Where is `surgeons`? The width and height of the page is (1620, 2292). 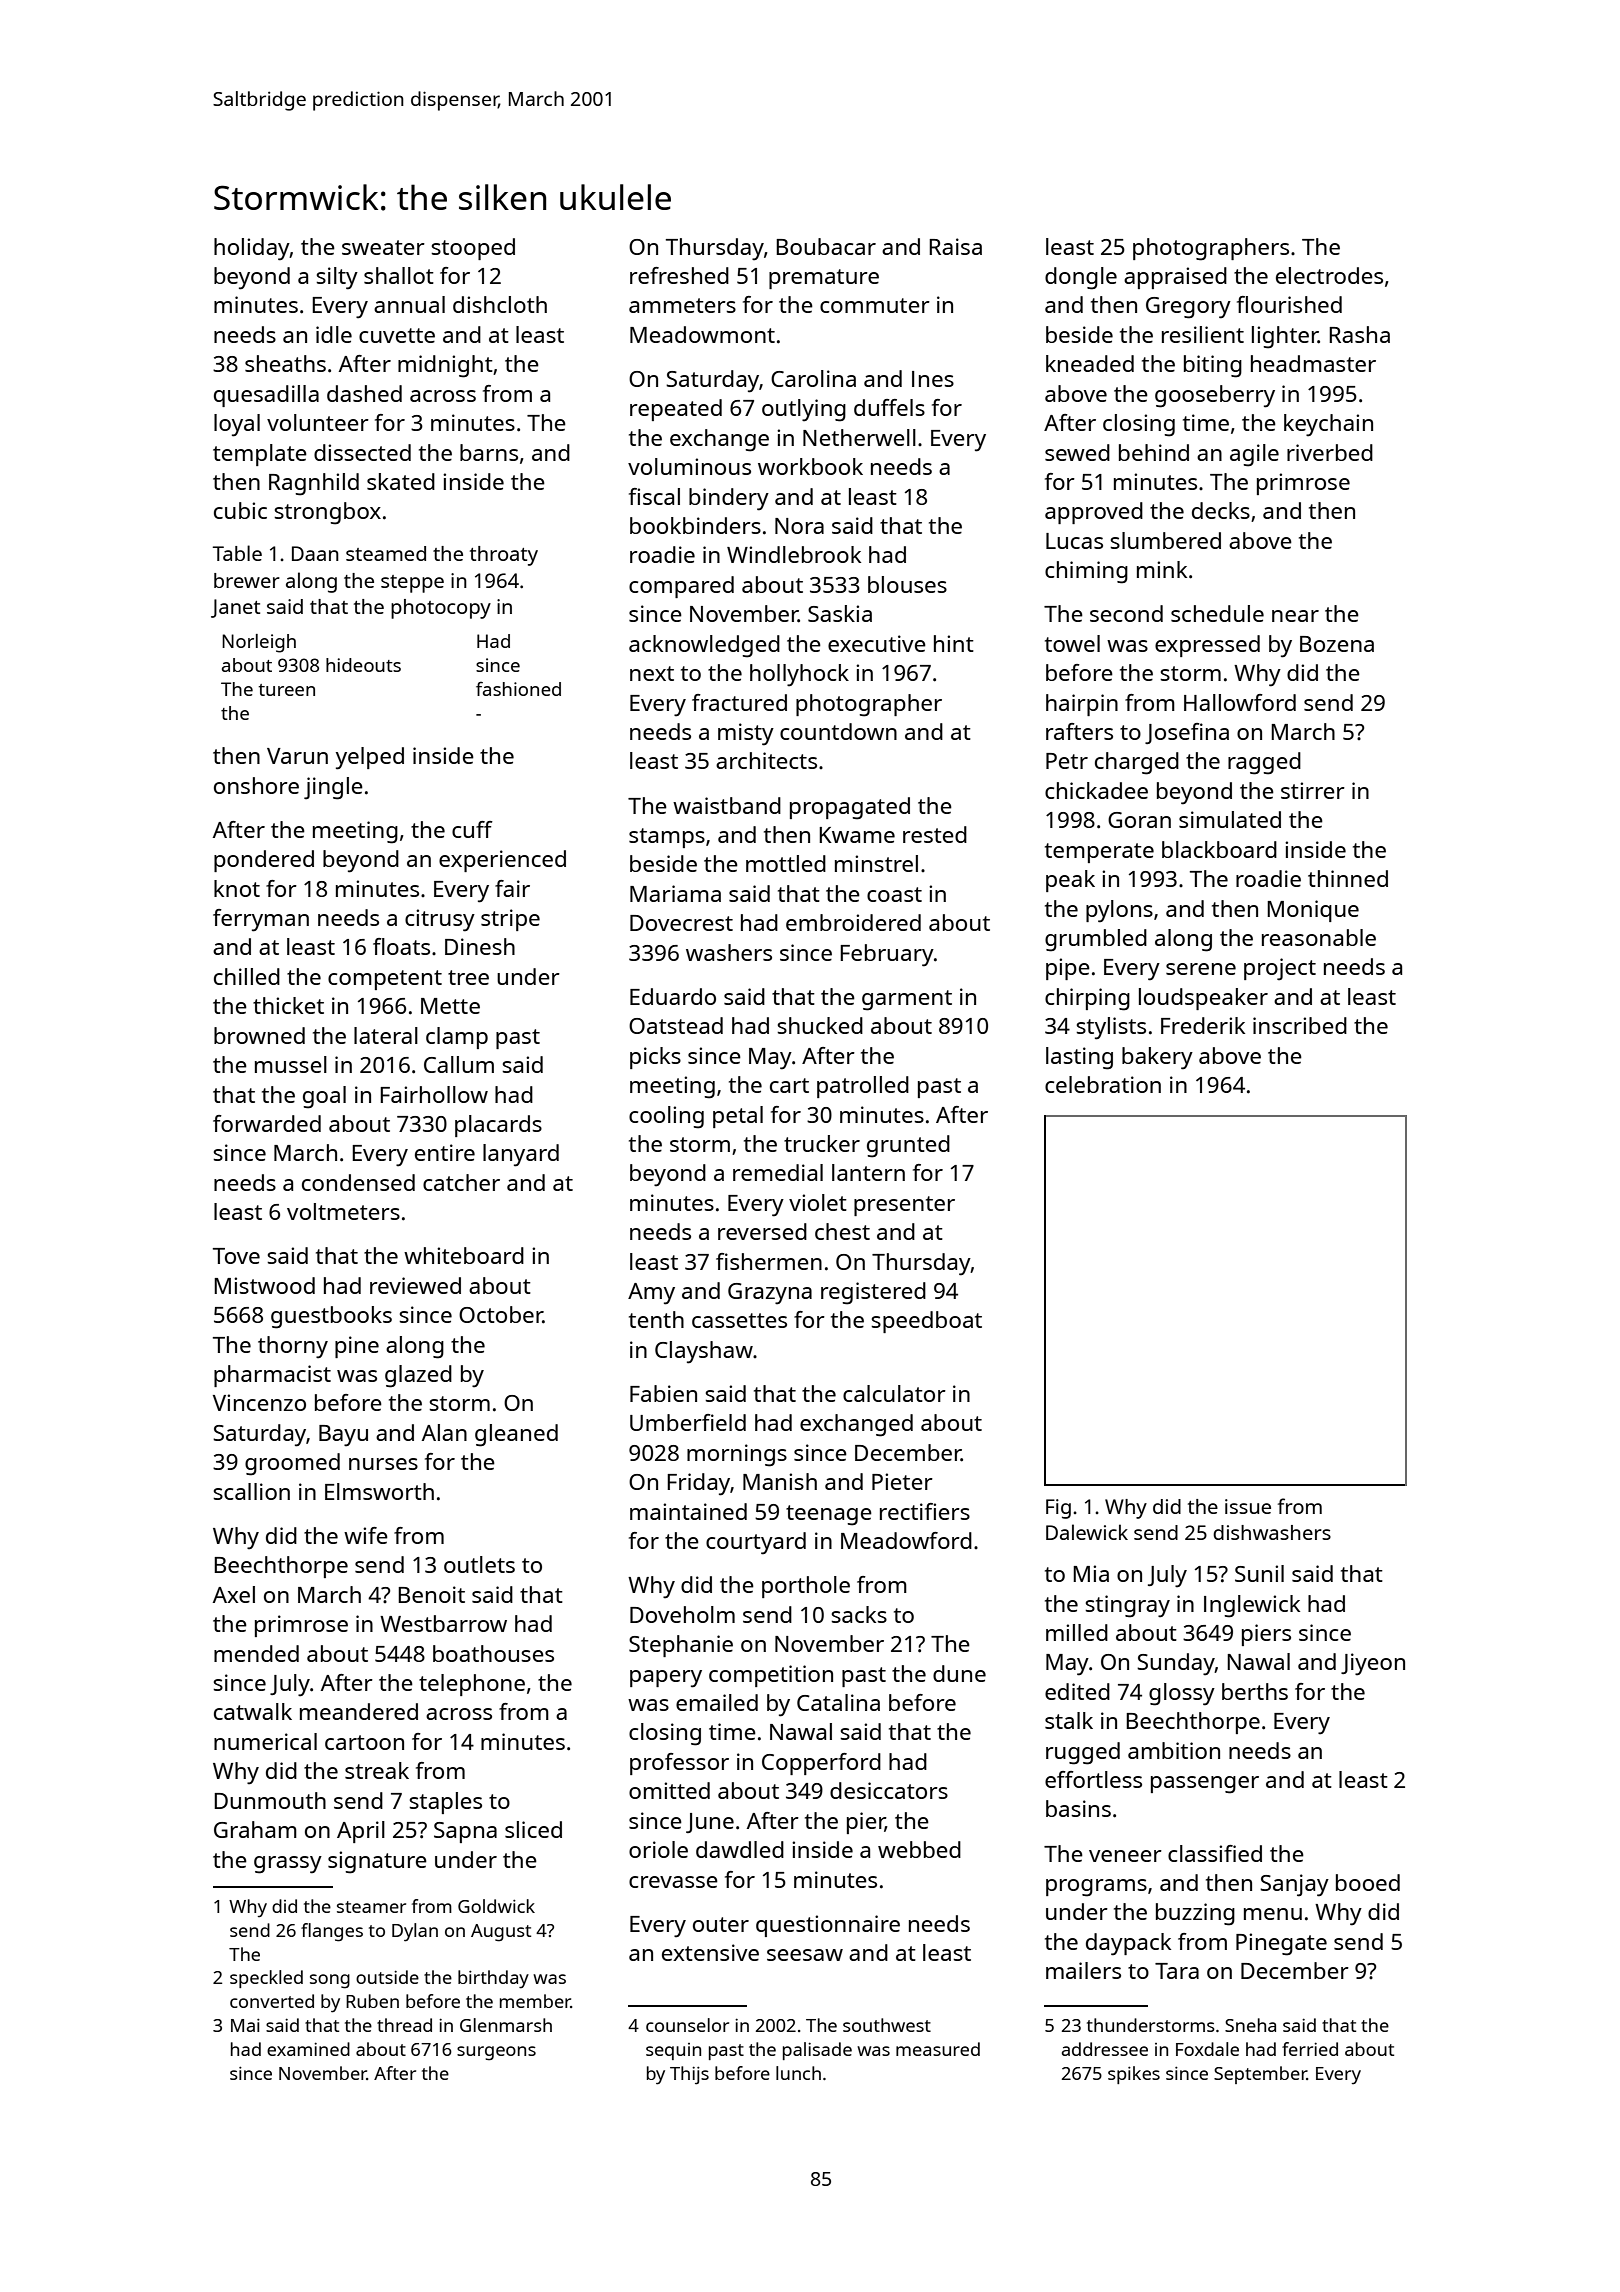 surgeons is located at coordinates (496, 2053).
